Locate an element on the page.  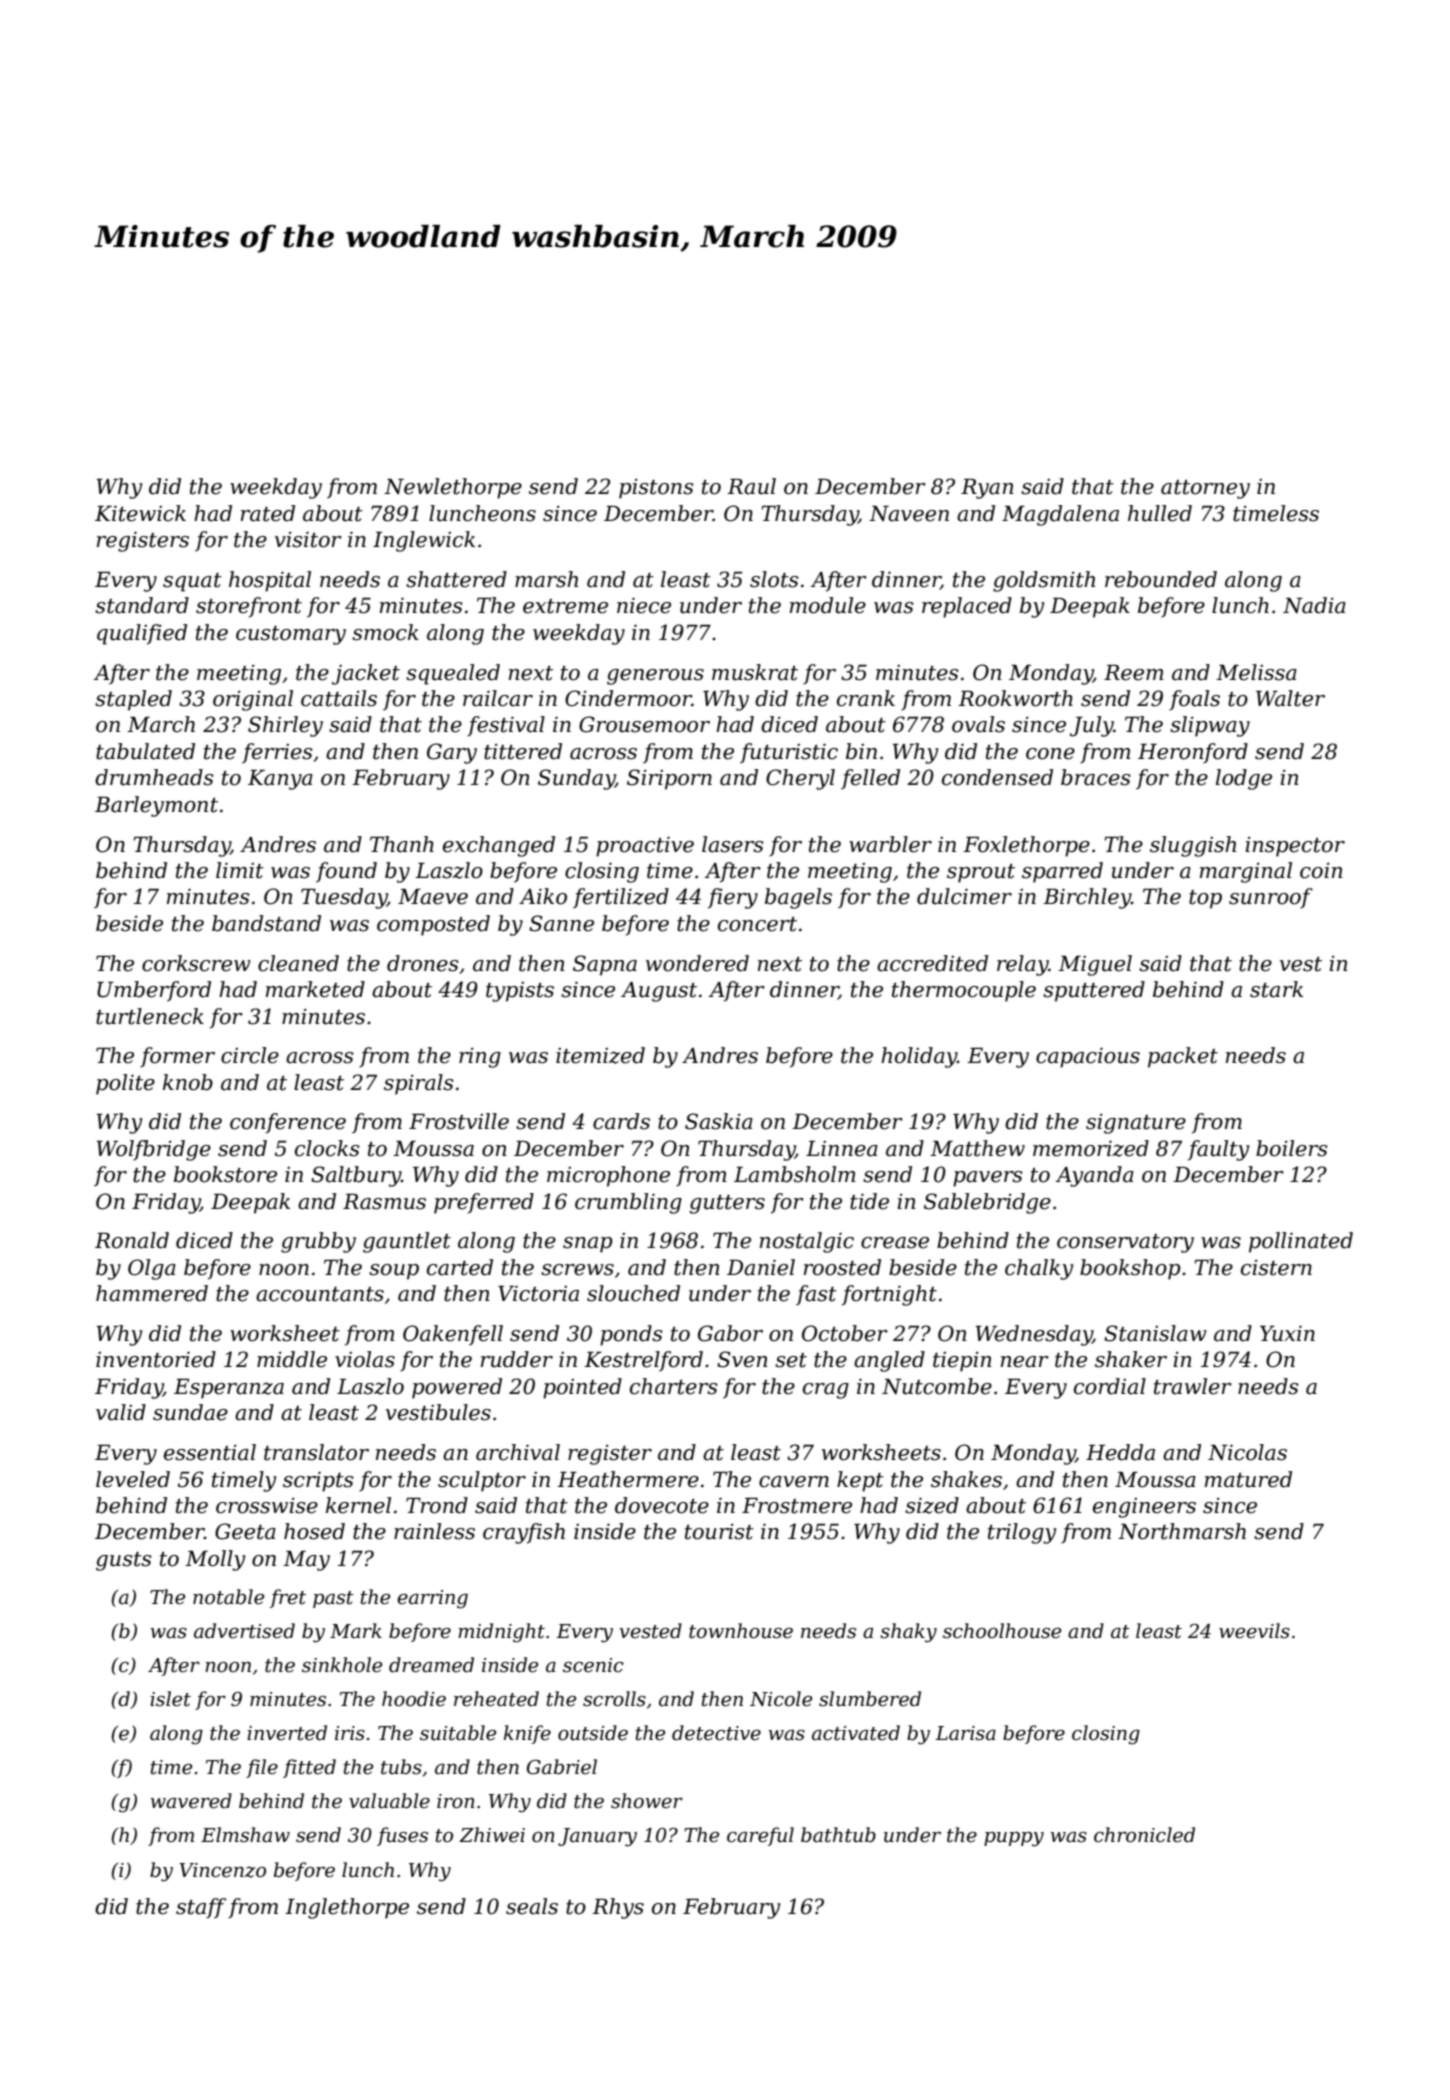
Newlethorpe is located at coordinates (453, 488).
